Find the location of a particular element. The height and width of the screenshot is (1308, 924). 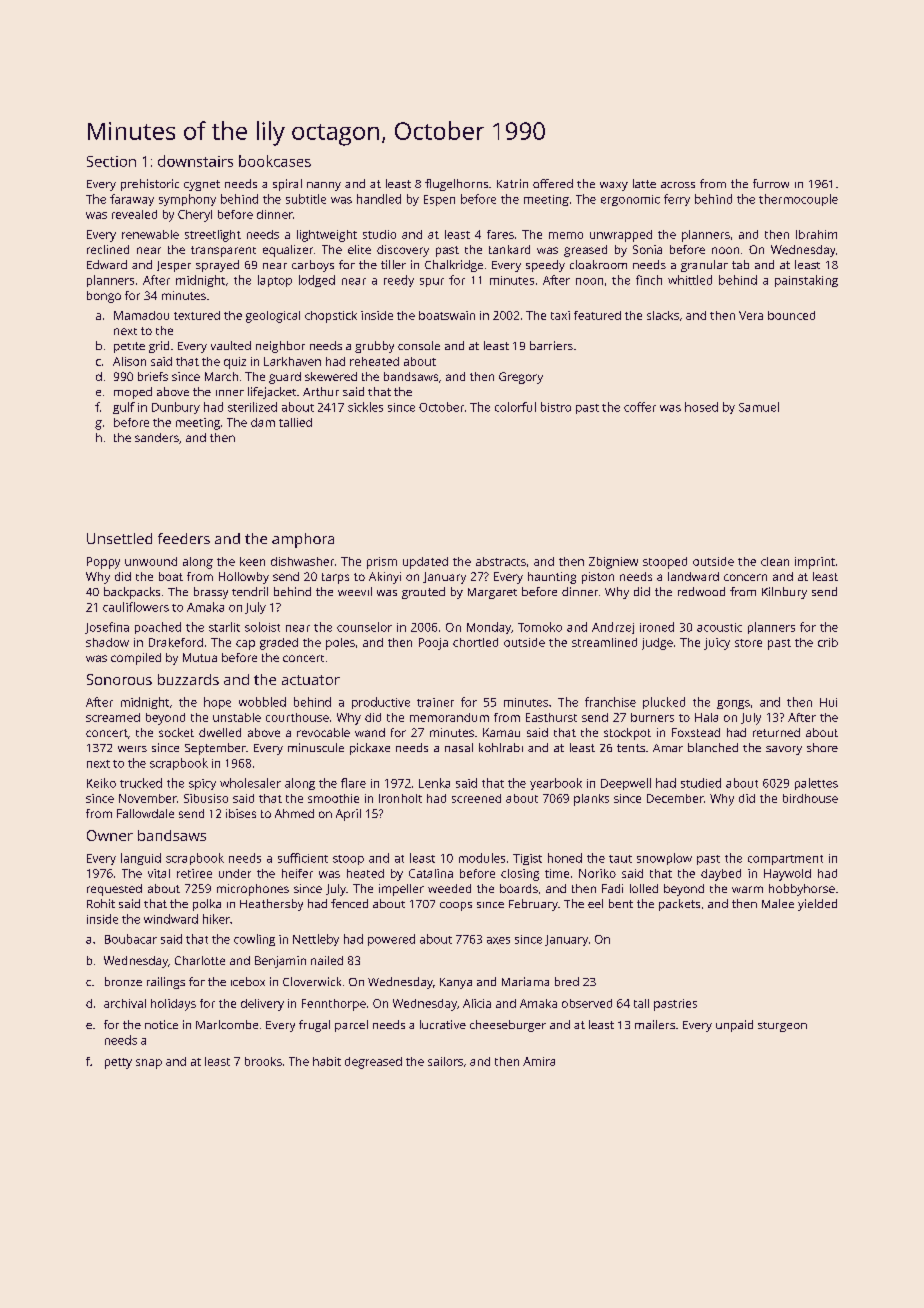

handled is located at coordinates (379, 199).
